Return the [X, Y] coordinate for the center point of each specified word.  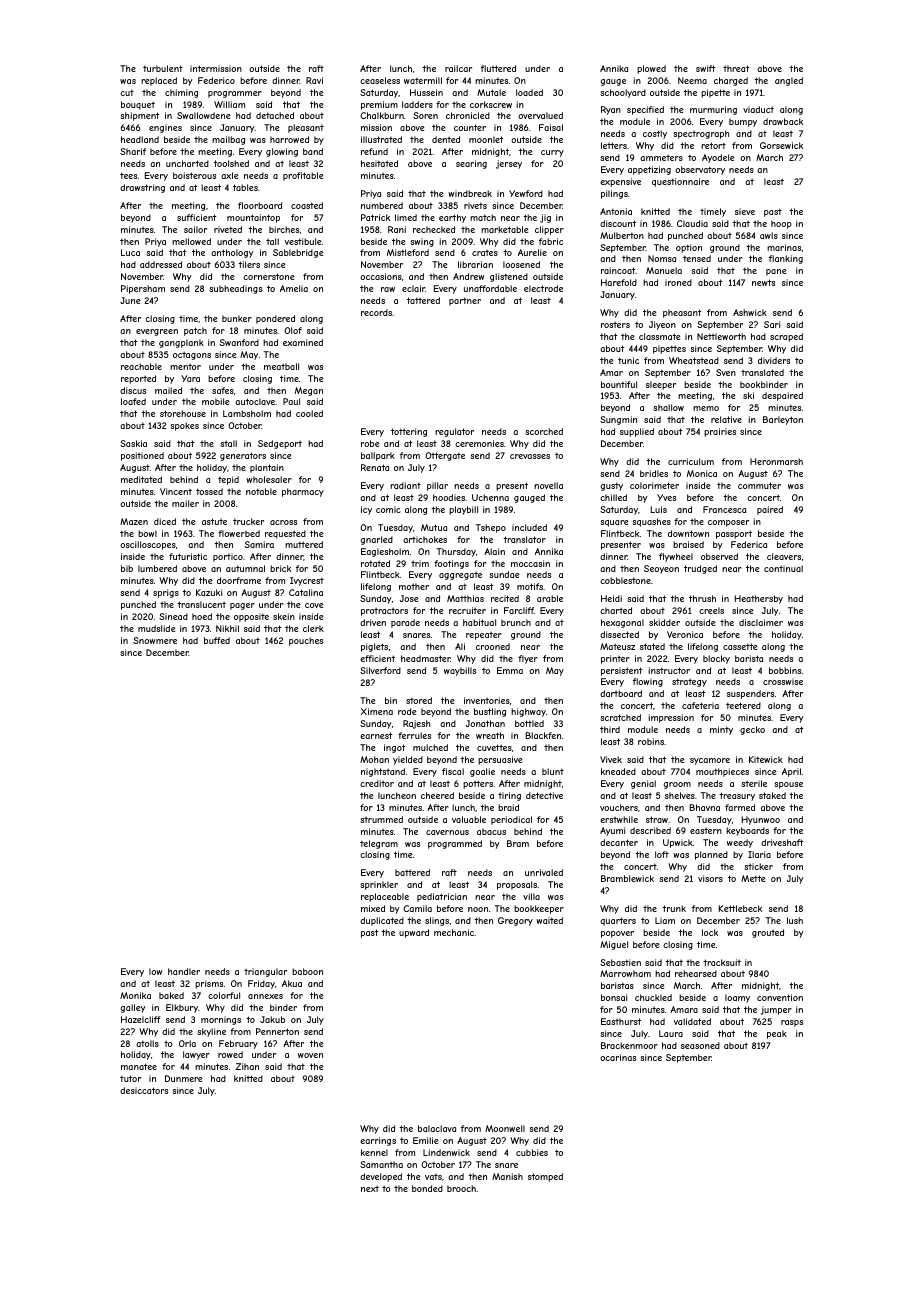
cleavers [784, 556]
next [370, 1189]
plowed [651, 69]
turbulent [163, 68]
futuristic [188, 556]
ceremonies [479, 443]
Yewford [526, 193]
